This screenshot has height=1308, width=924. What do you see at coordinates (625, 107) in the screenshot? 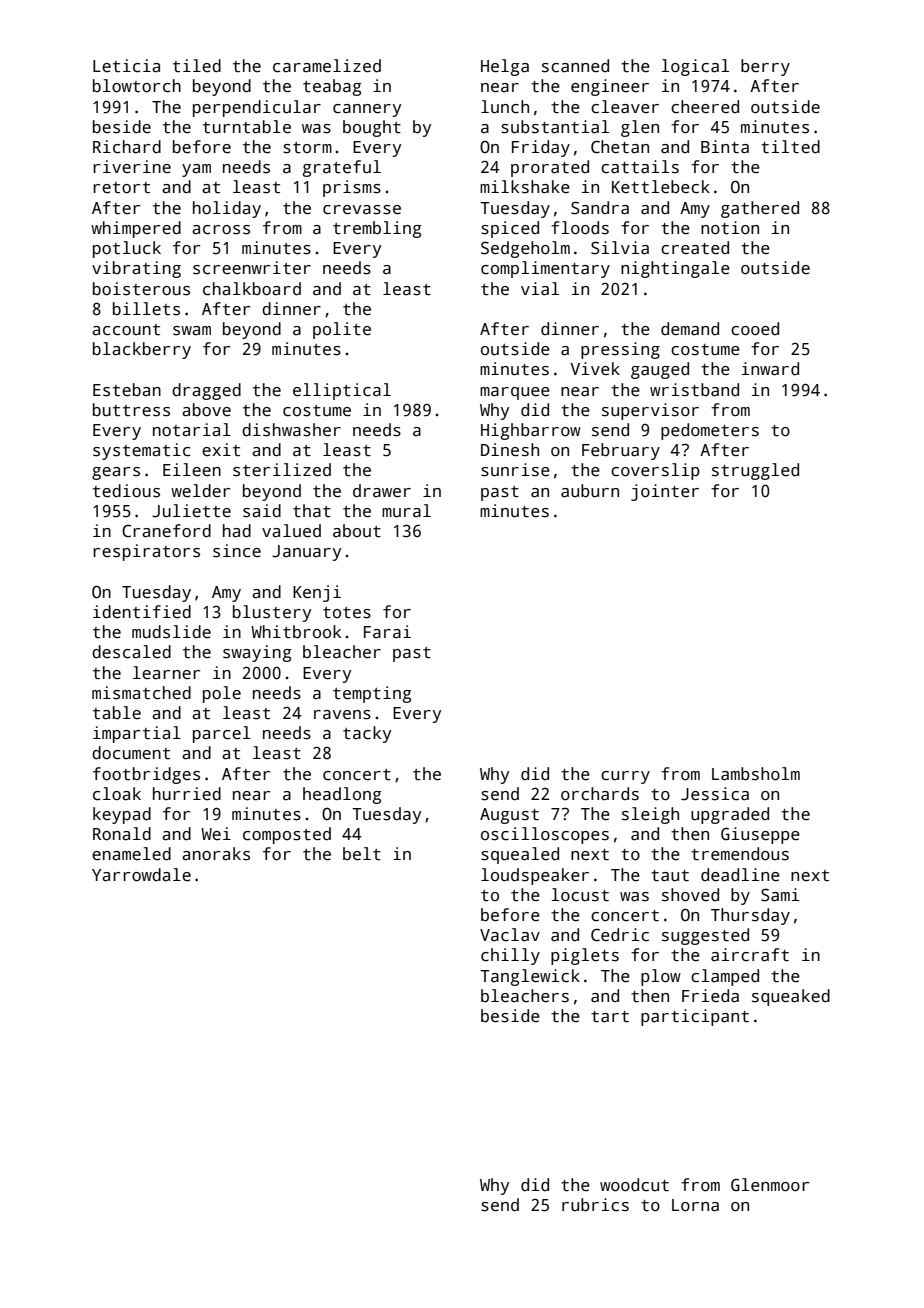
I see `cleaver` at bounding box center [625, 107].
